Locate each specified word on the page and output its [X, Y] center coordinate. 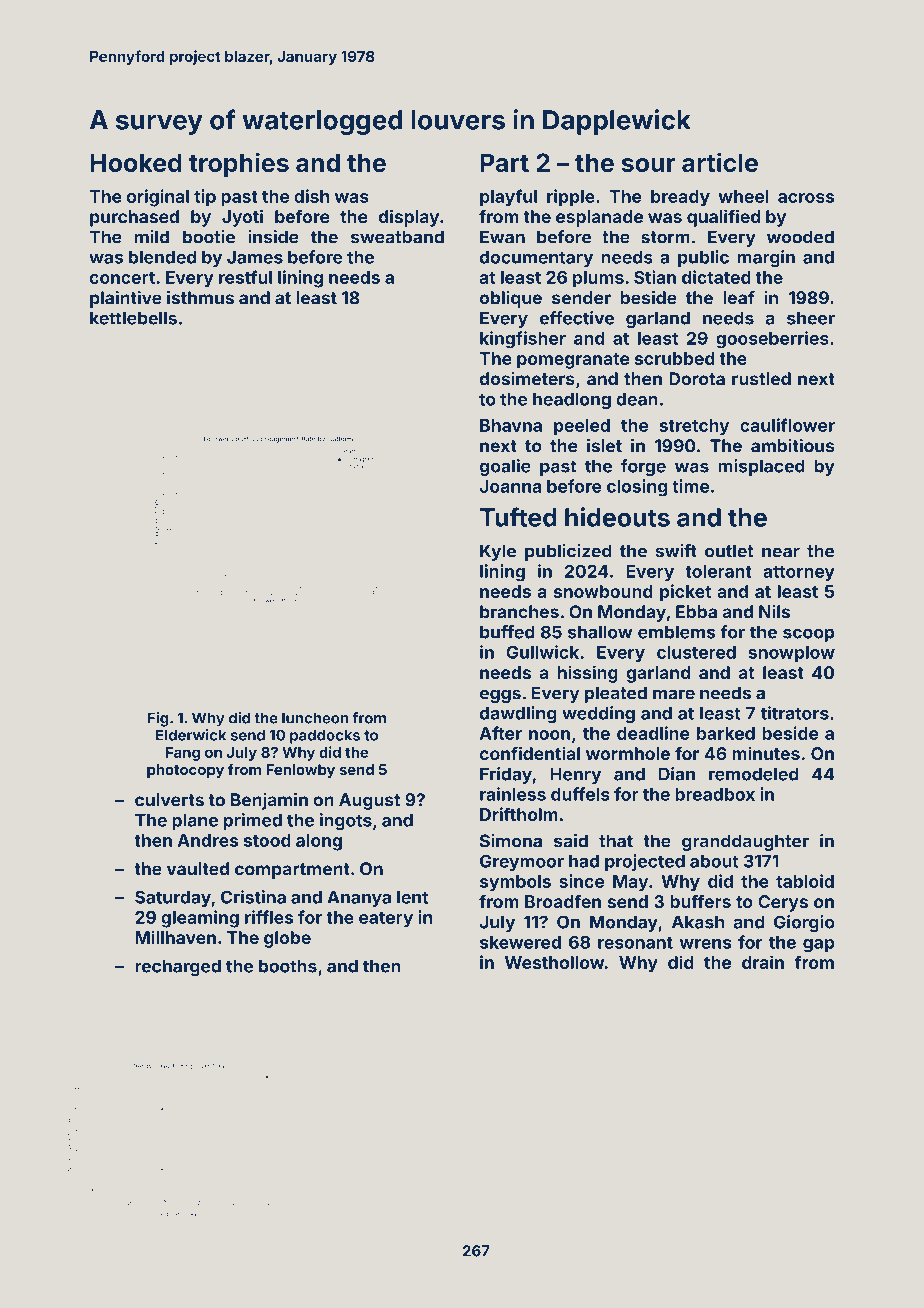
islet [604, 445]
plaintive [126, 299]
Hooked [136, 162]
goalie [505, 467]
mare [674, 694]
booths [288, 966]
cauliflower [787, 425]
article [720, 162]
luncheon [315, 718]
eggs [500, 696]
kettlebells [133, 318]
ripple [571, 198]
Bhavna [511, 425]
